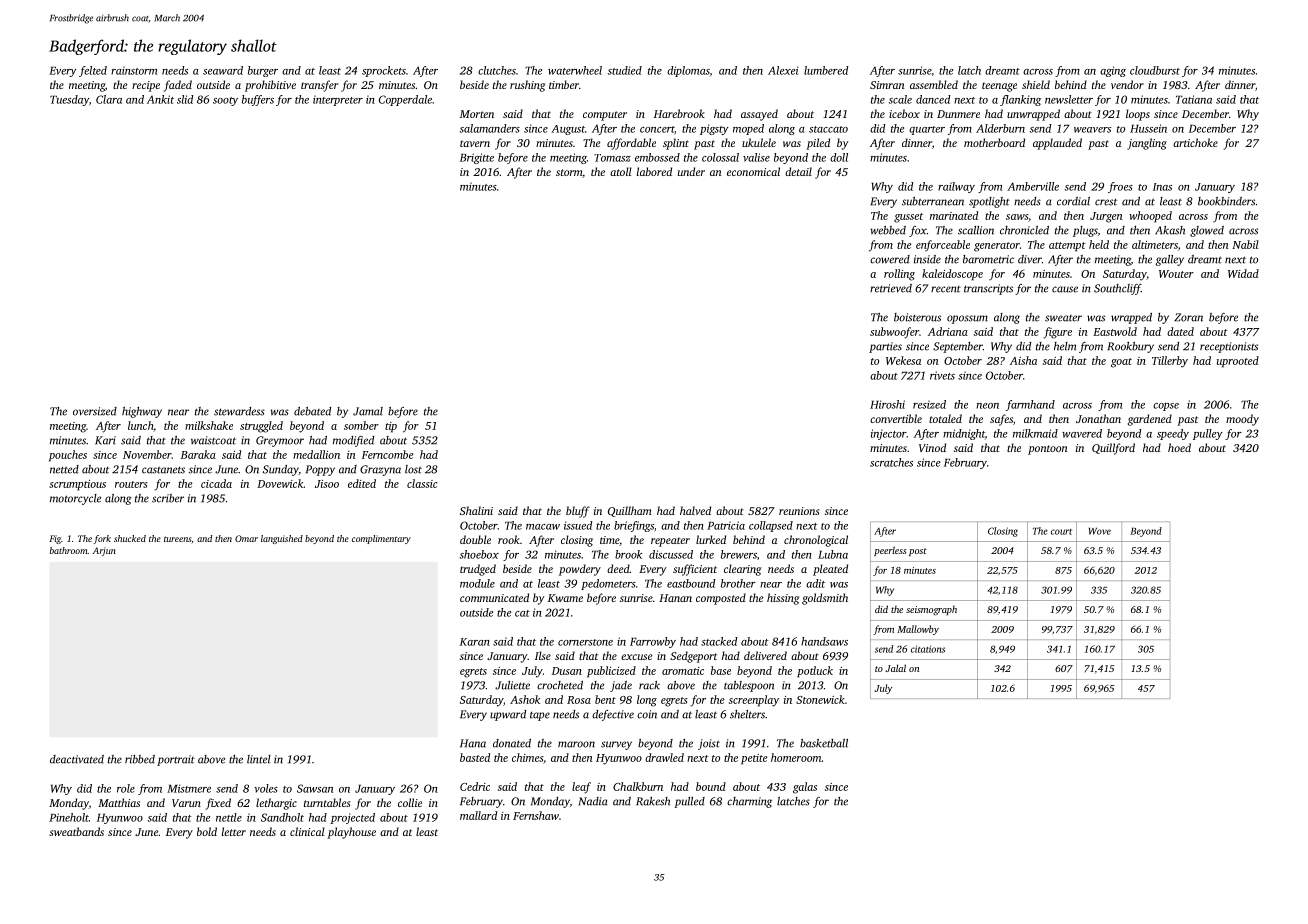 The width and height of the screenshot is (1308, 924). I want to click on ribbed, so click(140, 759).
